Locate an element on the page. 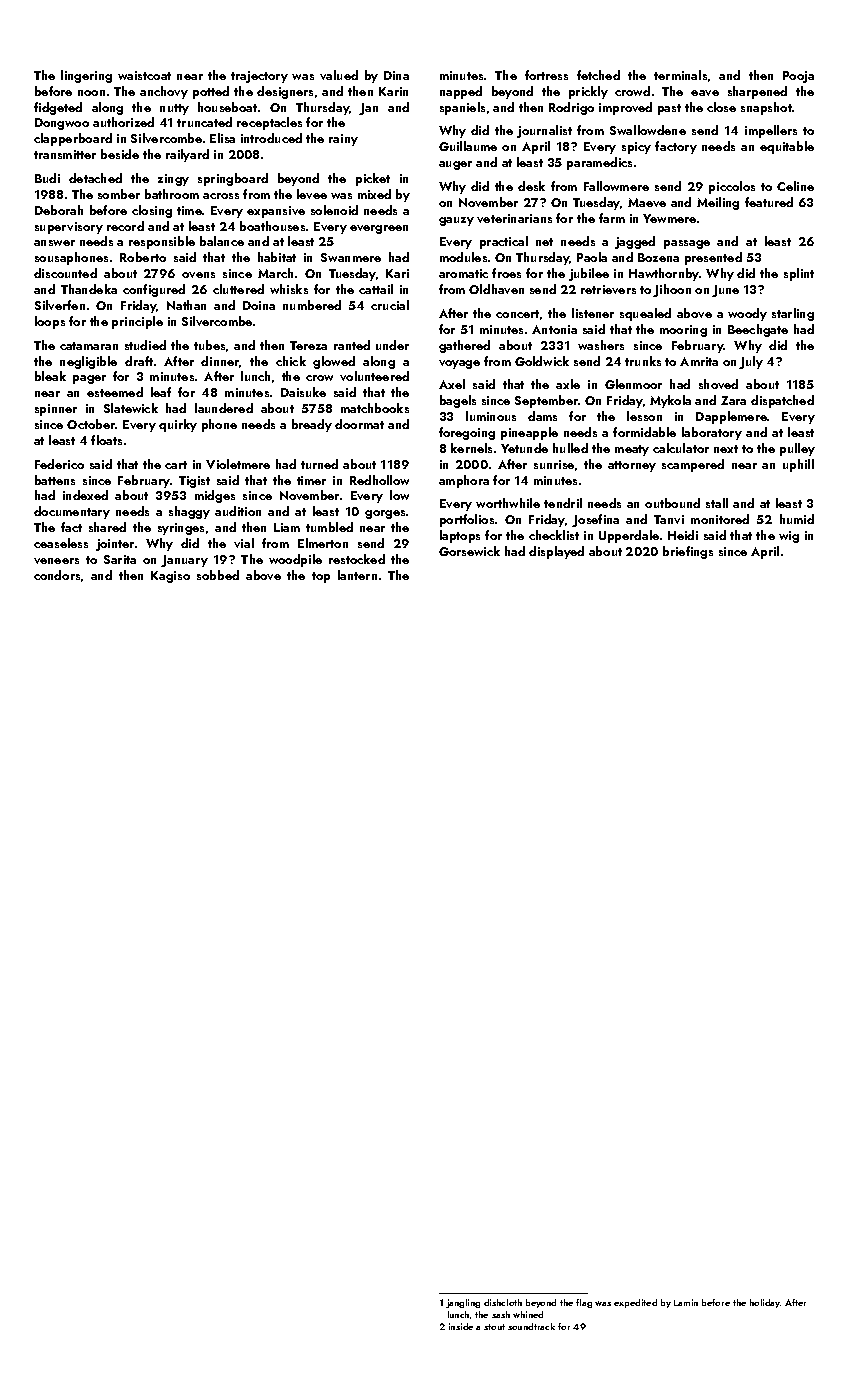  portfolios is located at coordinates (467, 520).
